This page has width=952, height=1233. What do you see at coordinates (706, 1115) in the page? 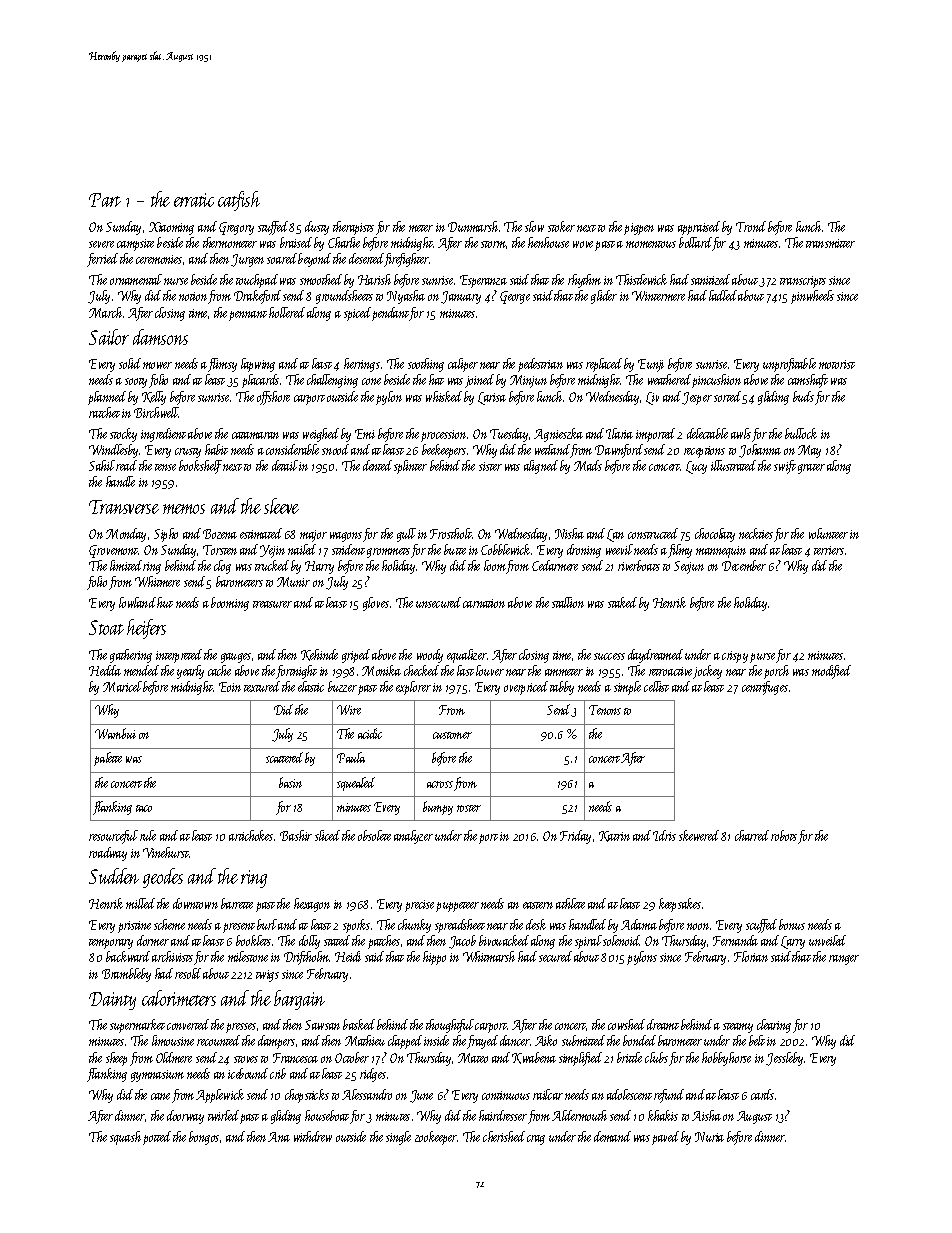
I see `Aisha` at bounding box center [706, 1115].
